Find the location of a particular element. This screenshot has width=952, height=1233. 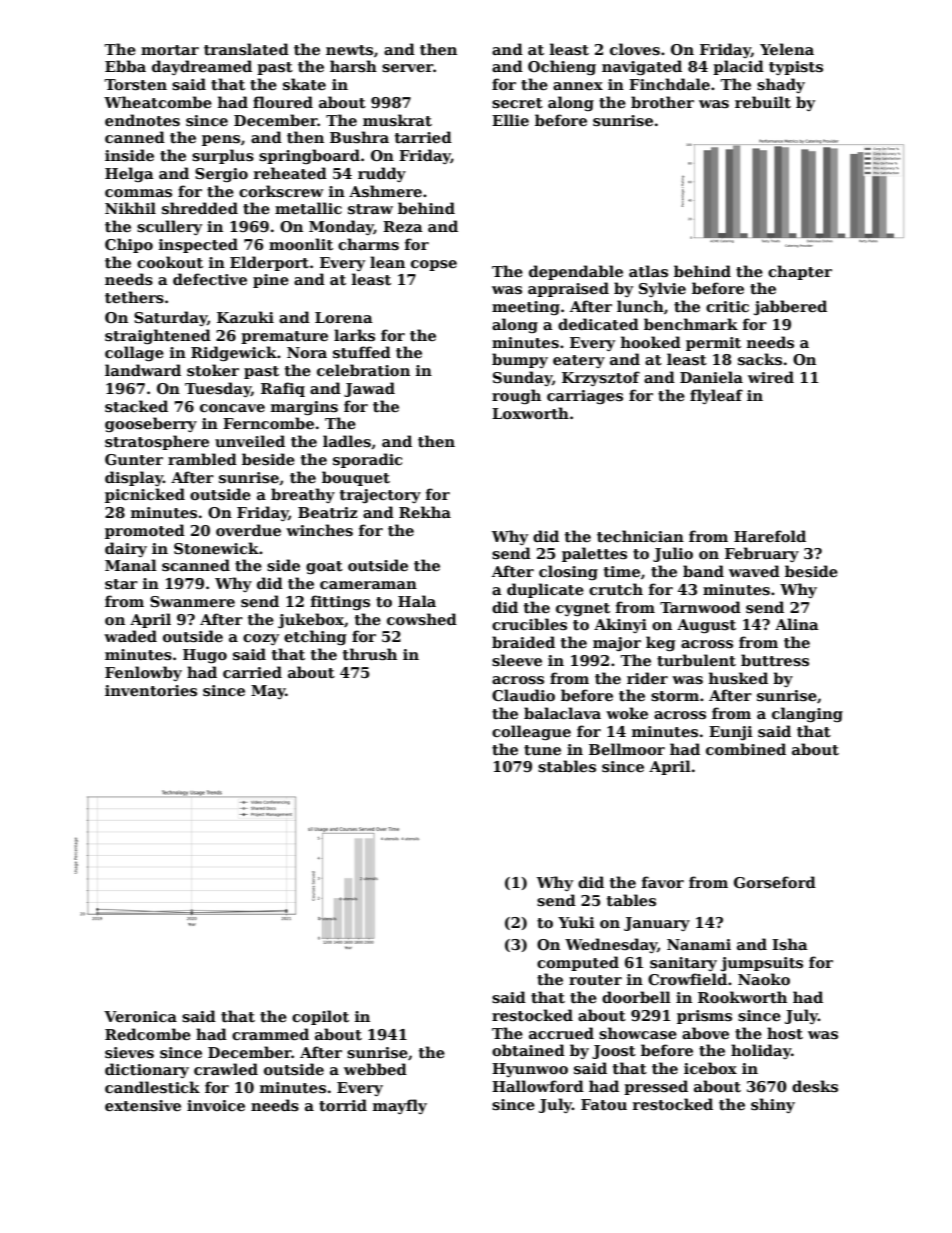

mayfly is located at coordinates (400, 1106).
